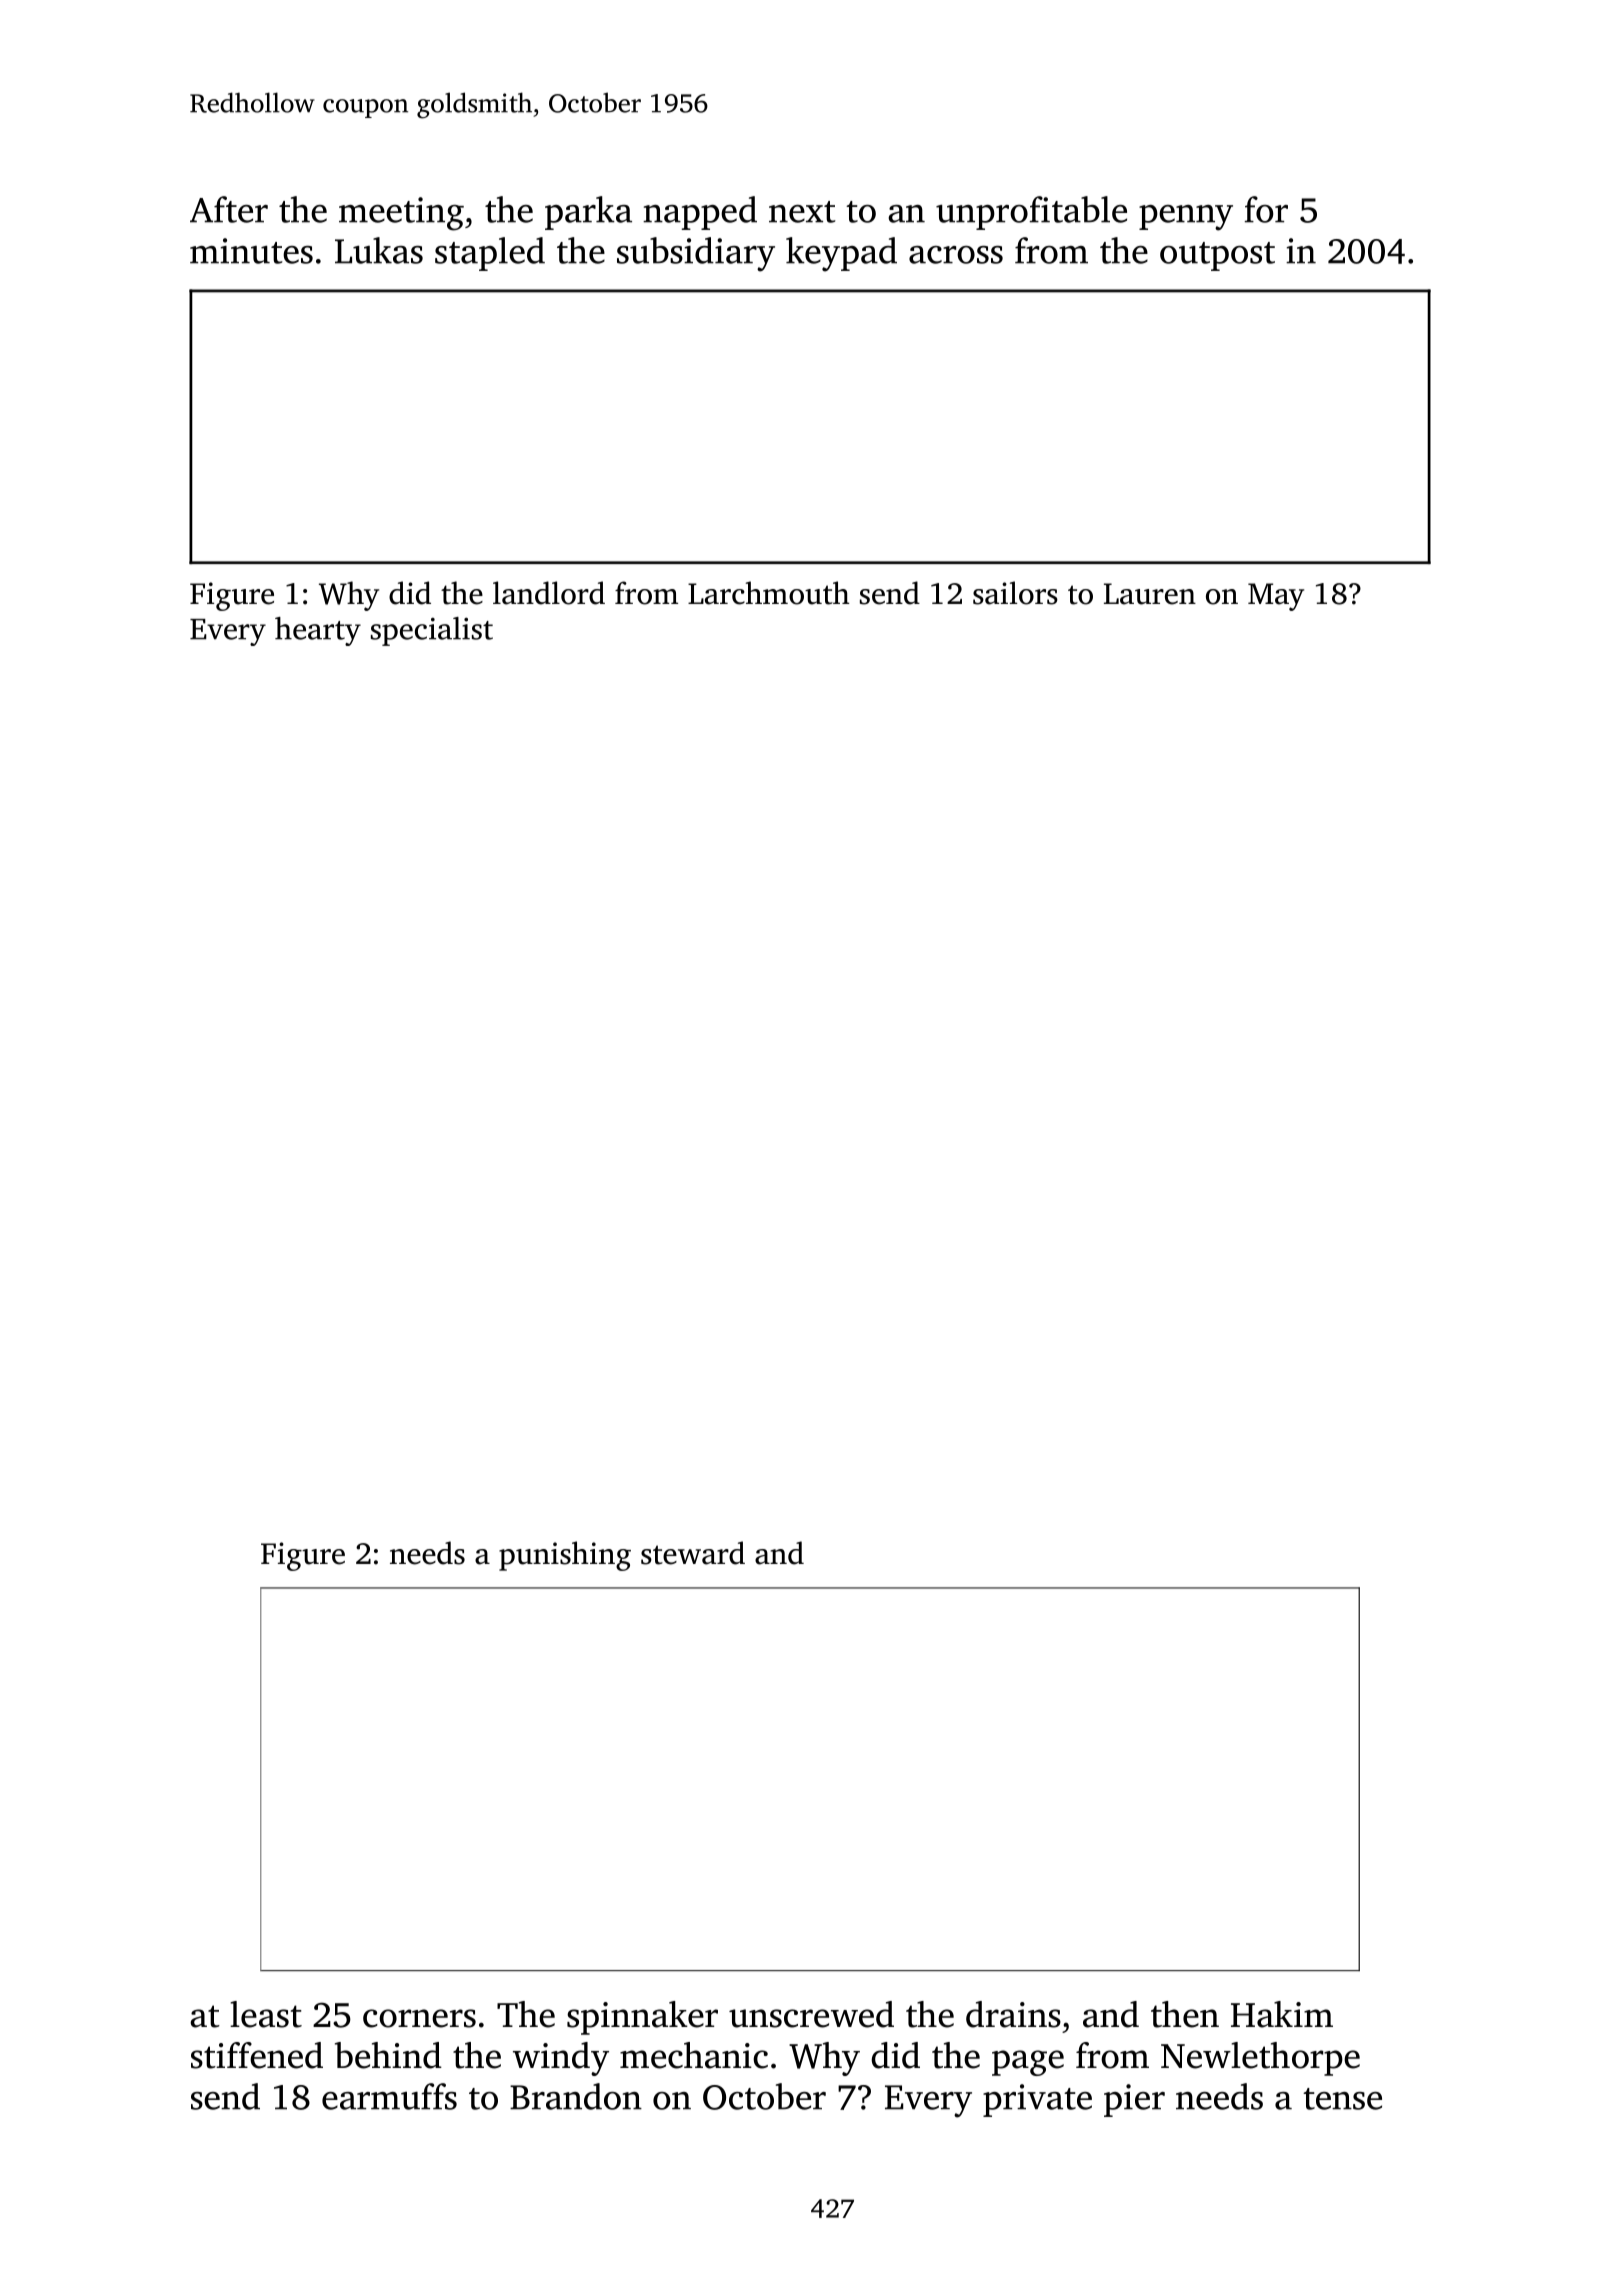  What do you see at coordinates (693, 1553) in the image?
I see `steward` at bounding box center [693, 1553].
